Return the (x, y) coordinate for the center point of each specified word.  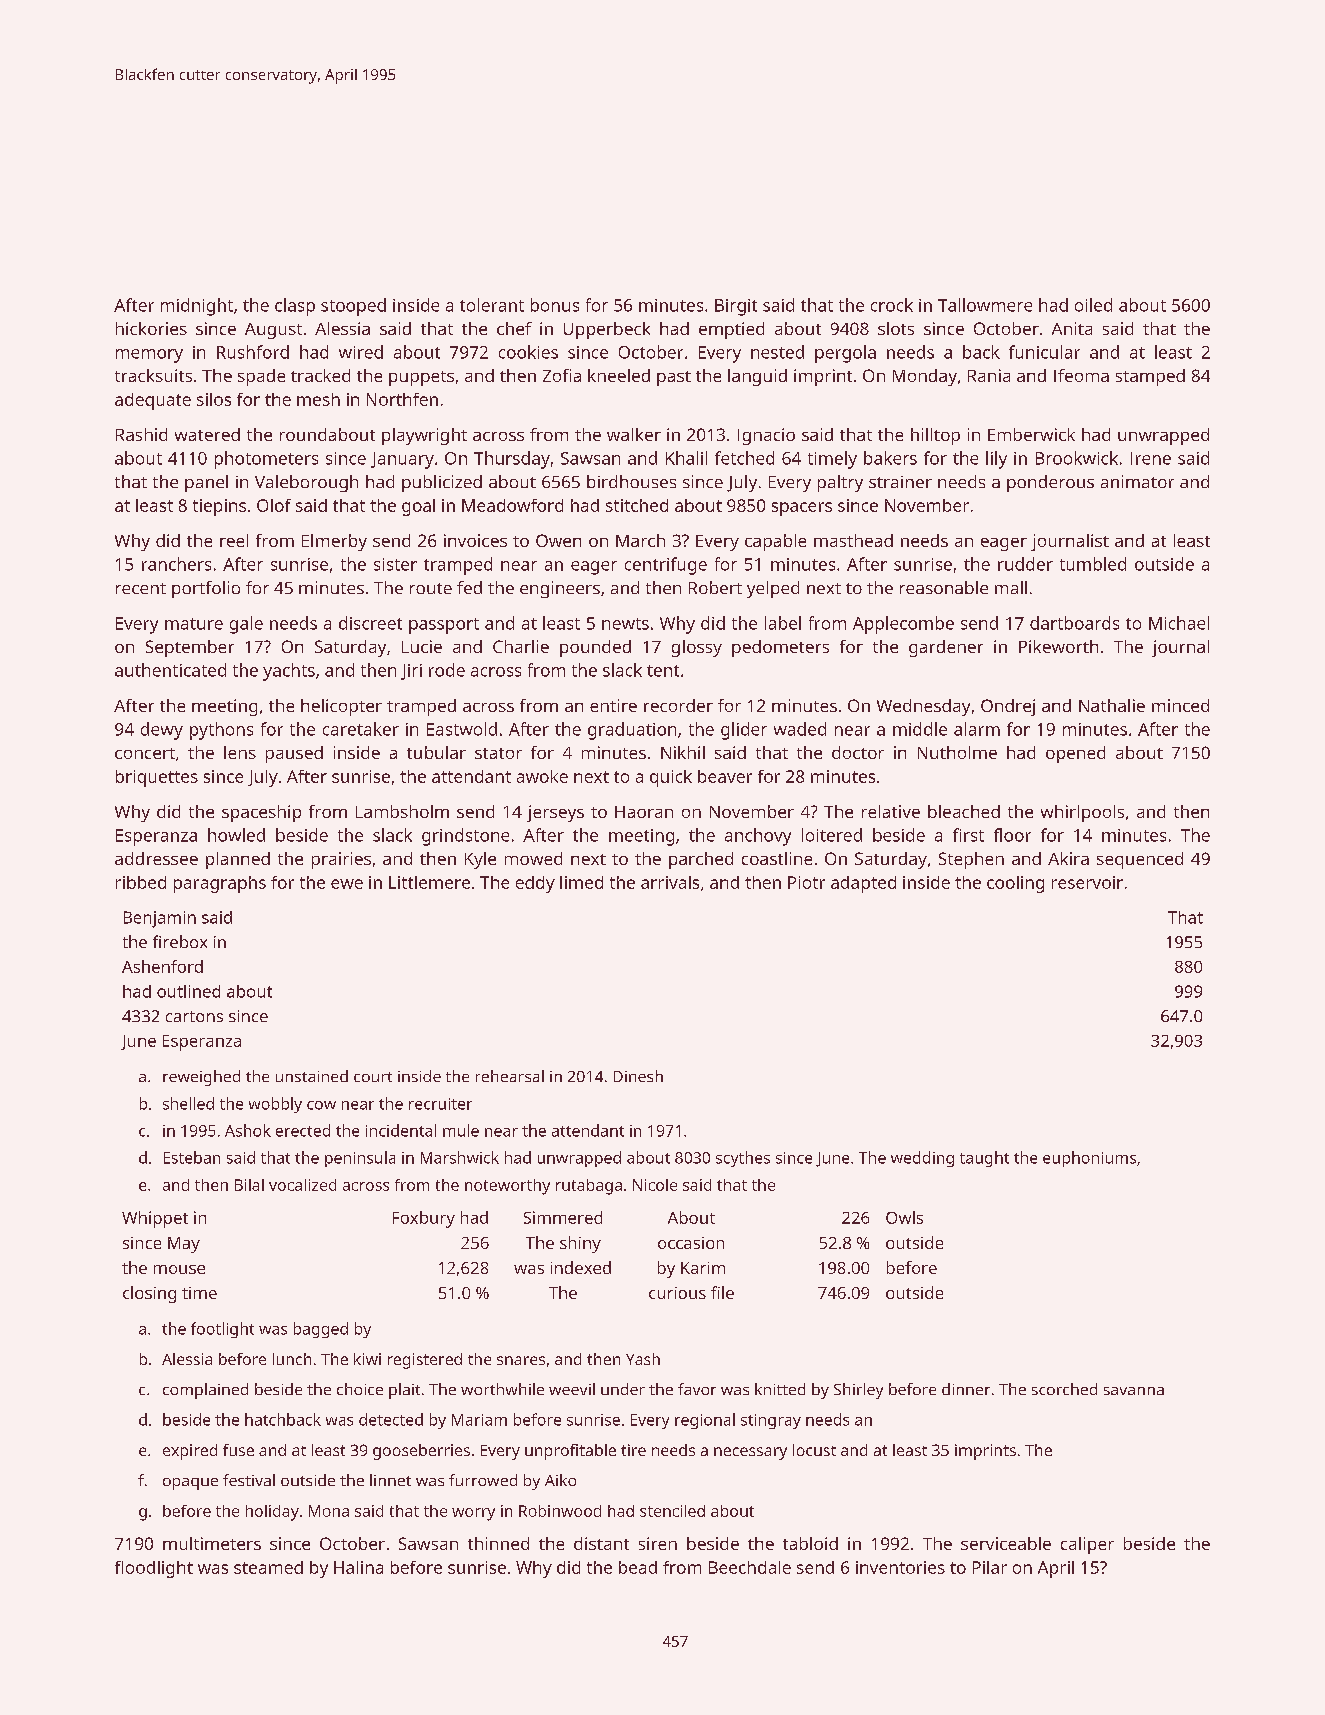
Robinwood (560, 1511)
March (640, 540)
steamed (268, 1567)
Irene (1151, 458)
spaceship (261, 813)
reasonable (944, 587)
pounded (595, 648)
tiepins (219, 507)
